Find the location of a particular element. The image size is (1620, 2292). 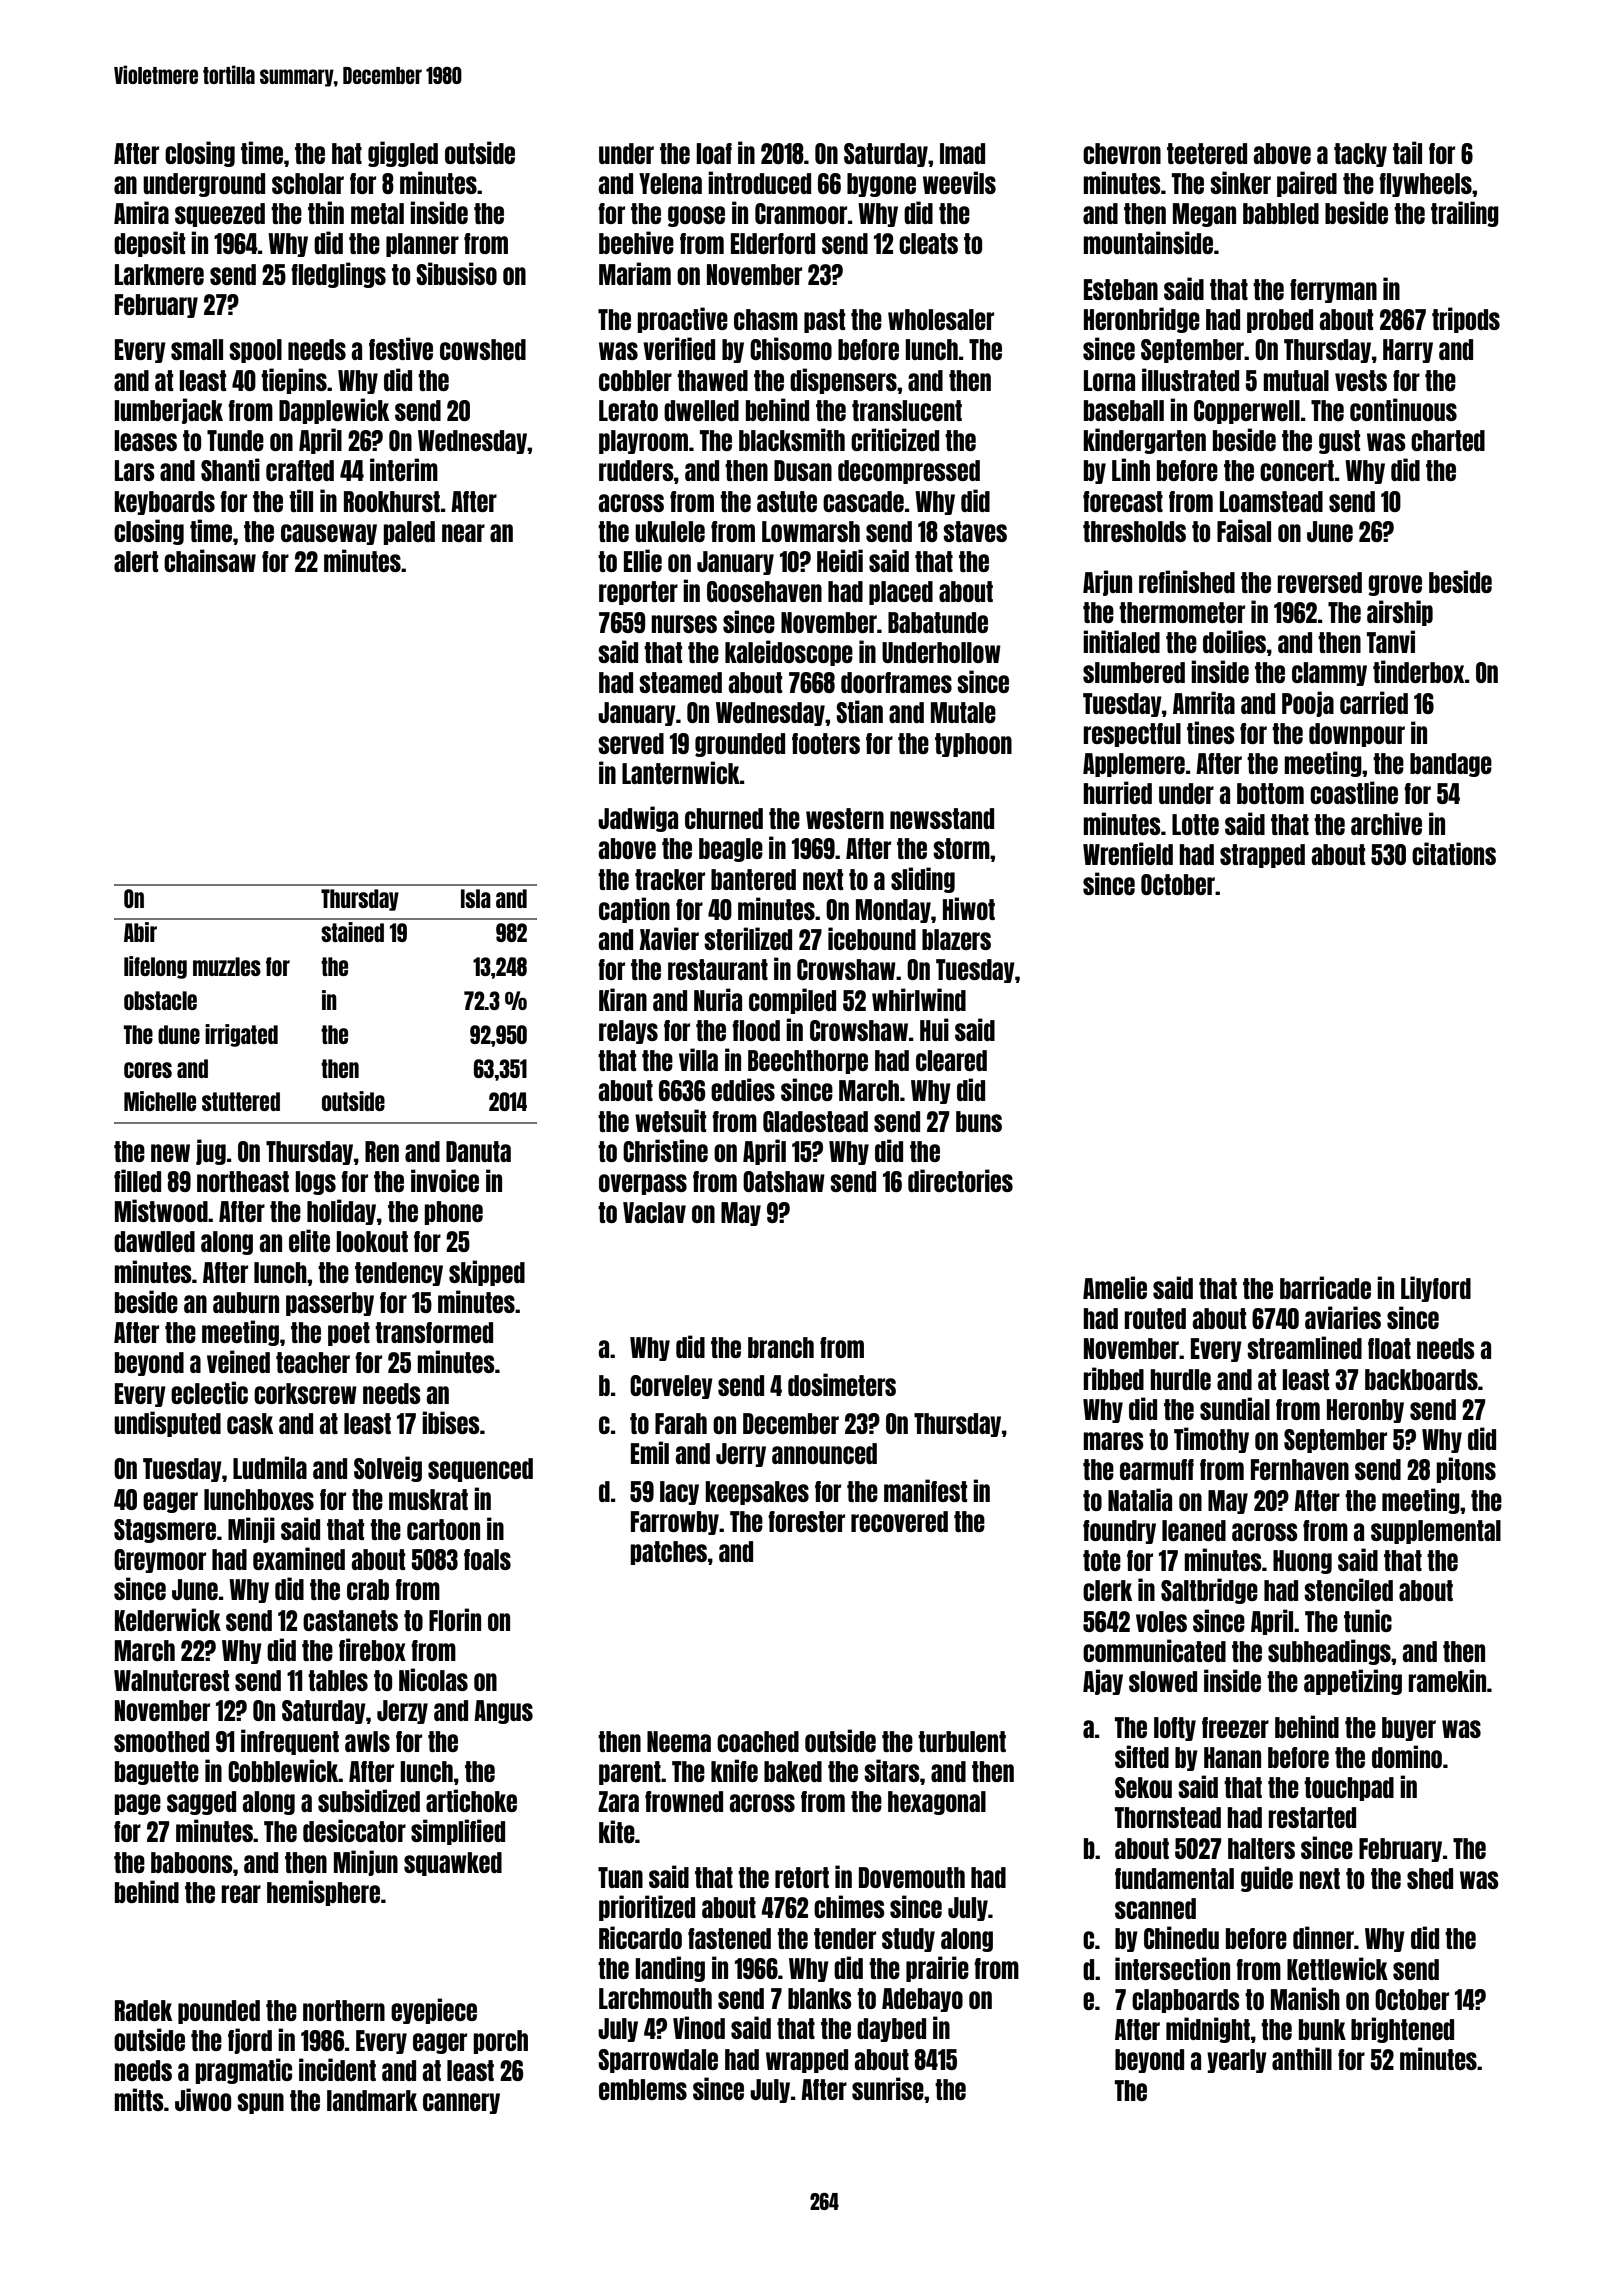

chevron is located at coordinates (1122, 153).
